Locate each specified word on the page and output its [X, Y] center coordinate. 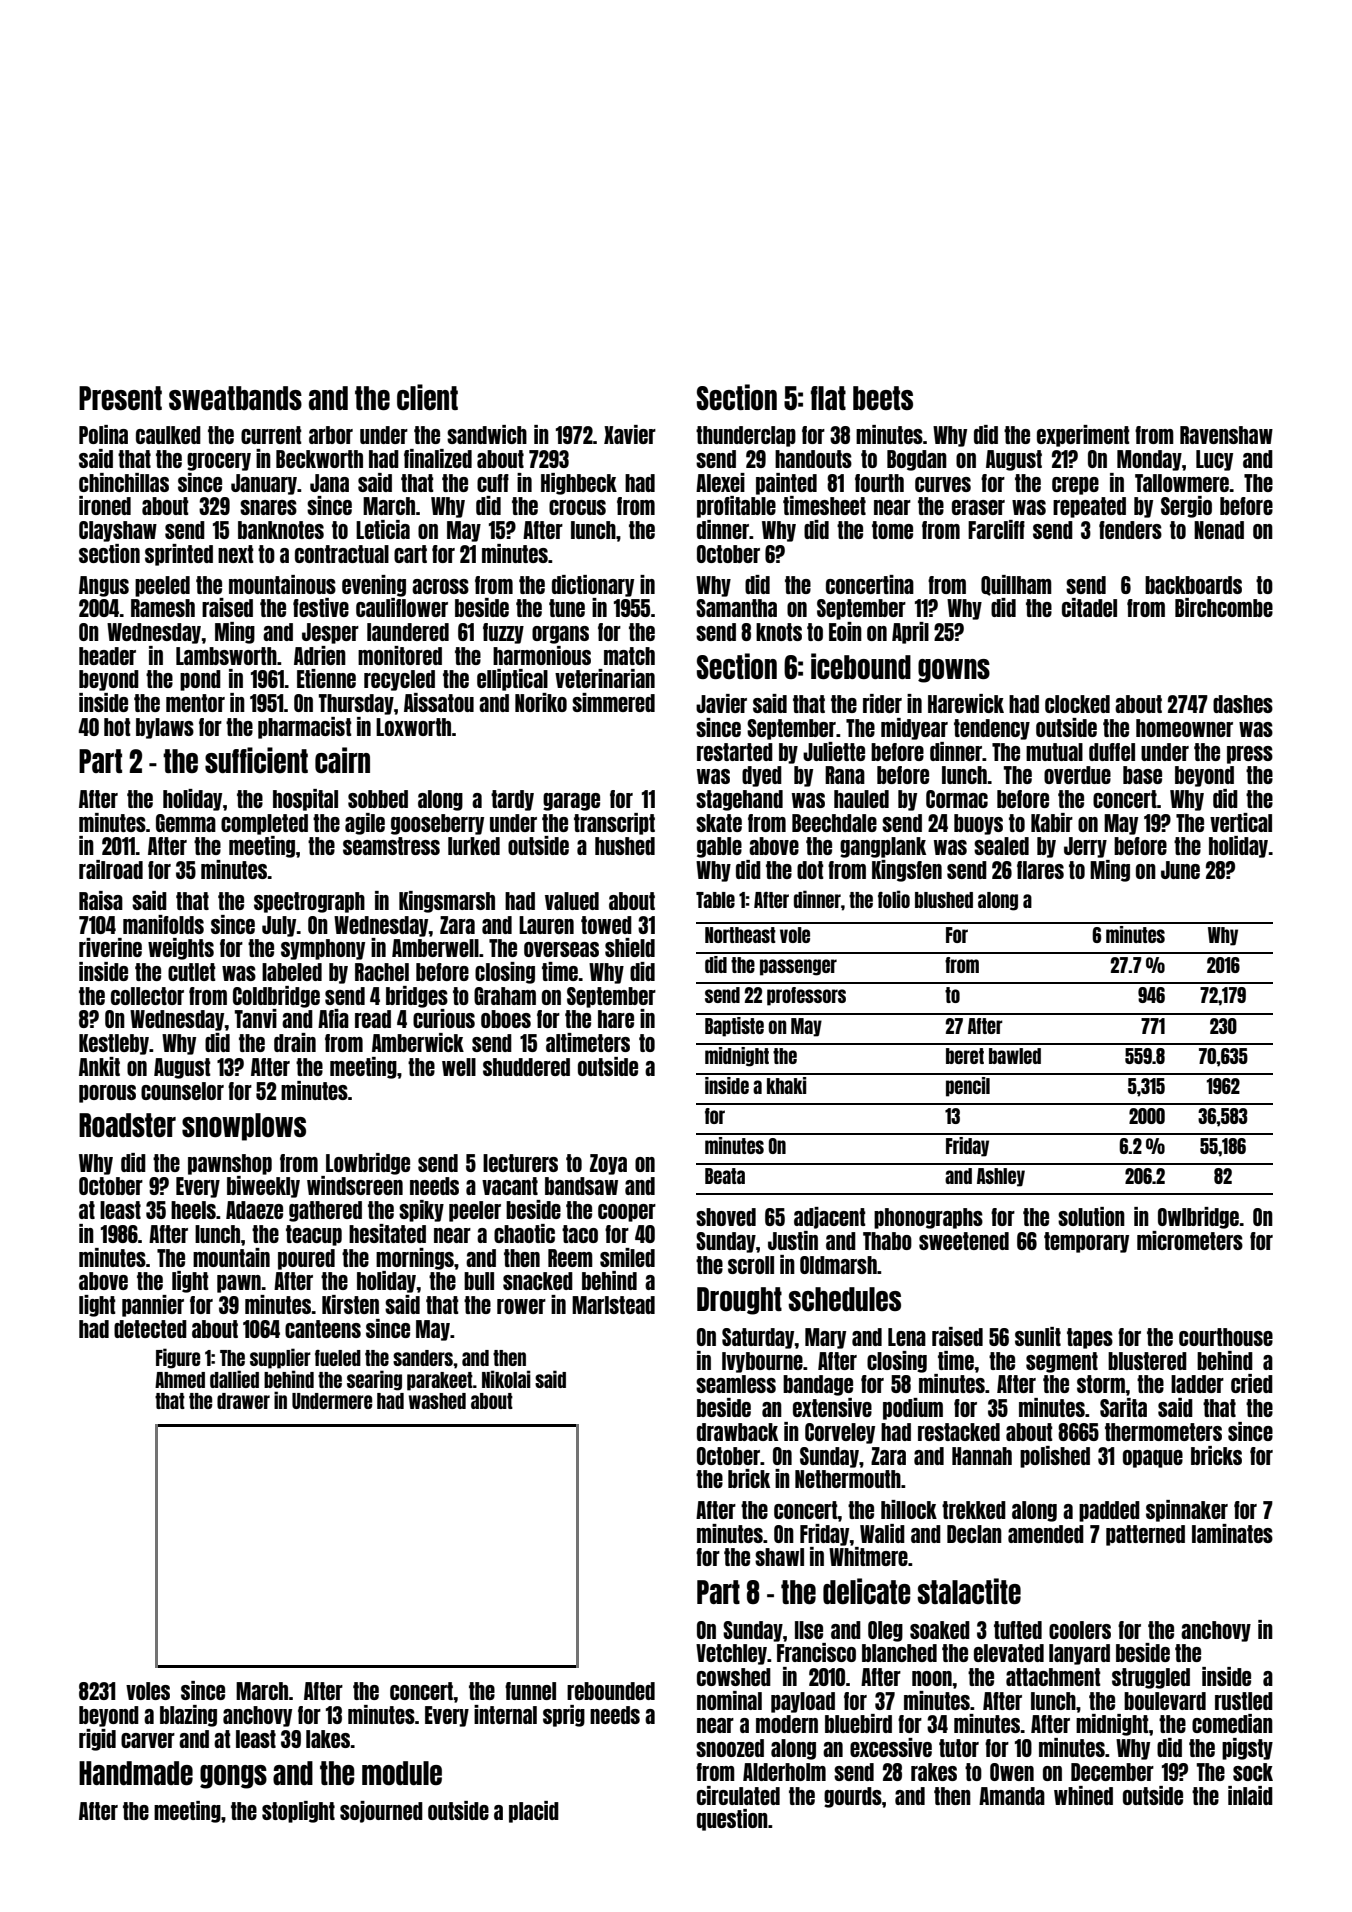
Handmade [136, 1773]
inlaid [1250, 1795]
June [1180, 870]
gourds [853, 1797]
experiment [1083, 436]
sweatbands [235, 398]
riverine [110, 947]
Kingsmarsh [447, 902]
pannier [153, 1306]
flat [828, 398]
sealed [1001, 846]
